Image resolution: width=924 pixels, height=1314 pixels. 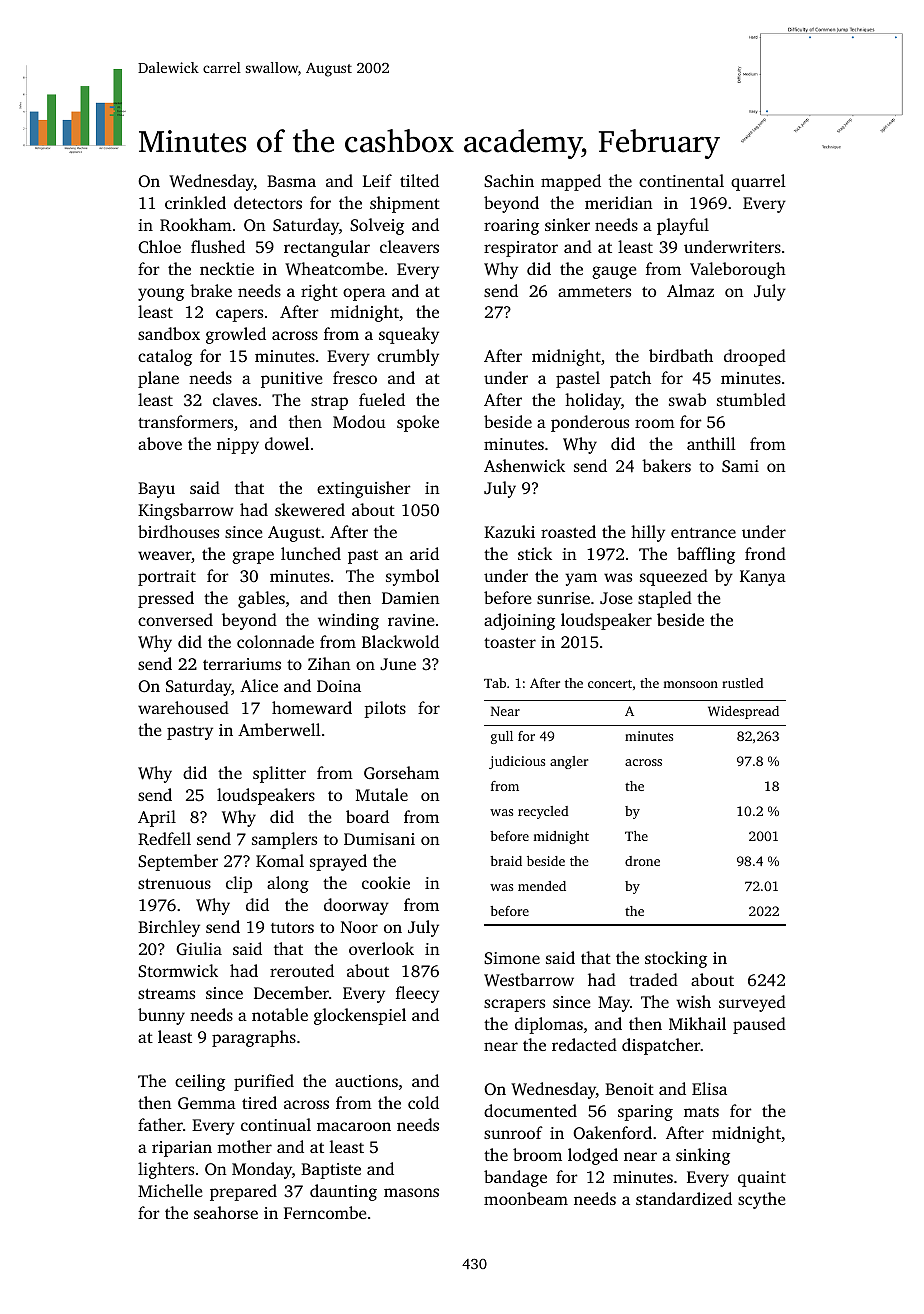 What do you see at coordinates (174, 883) in the screenshot?
I see `strenuous` at bounding box center [174, 883].
